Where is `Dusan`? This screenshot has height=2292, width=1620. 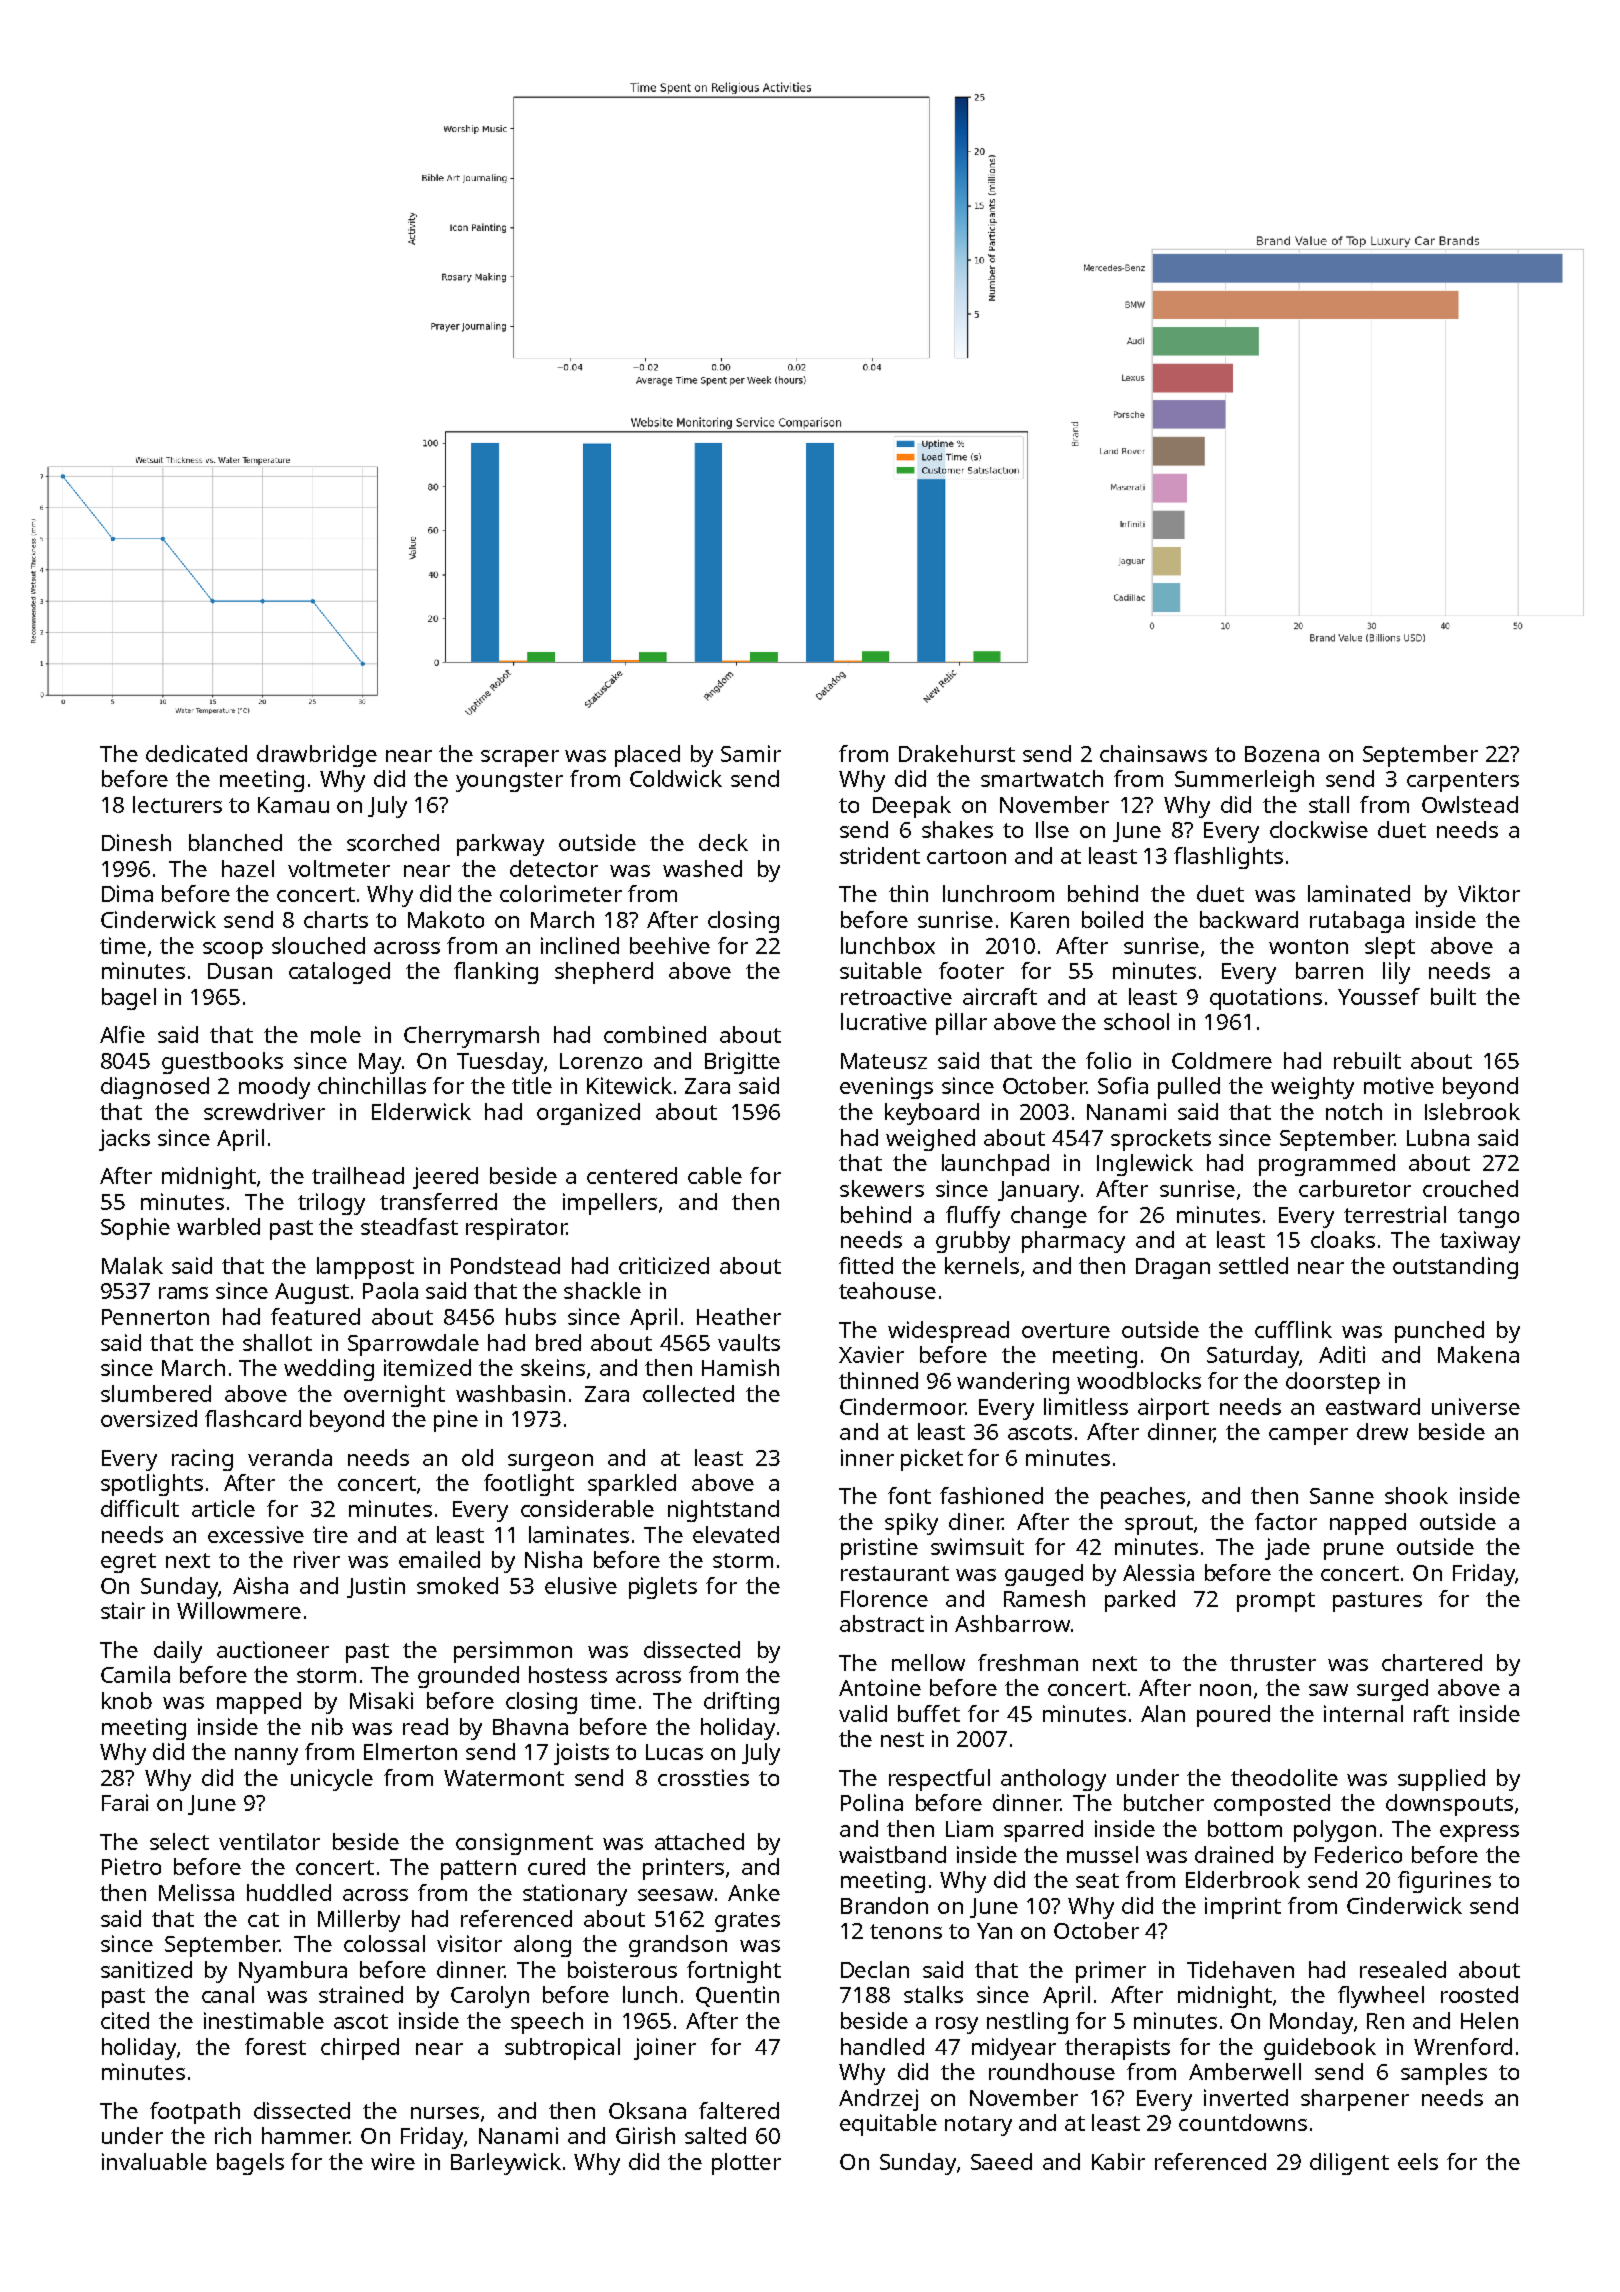 Dusan is located at coordinates (240, 971).
